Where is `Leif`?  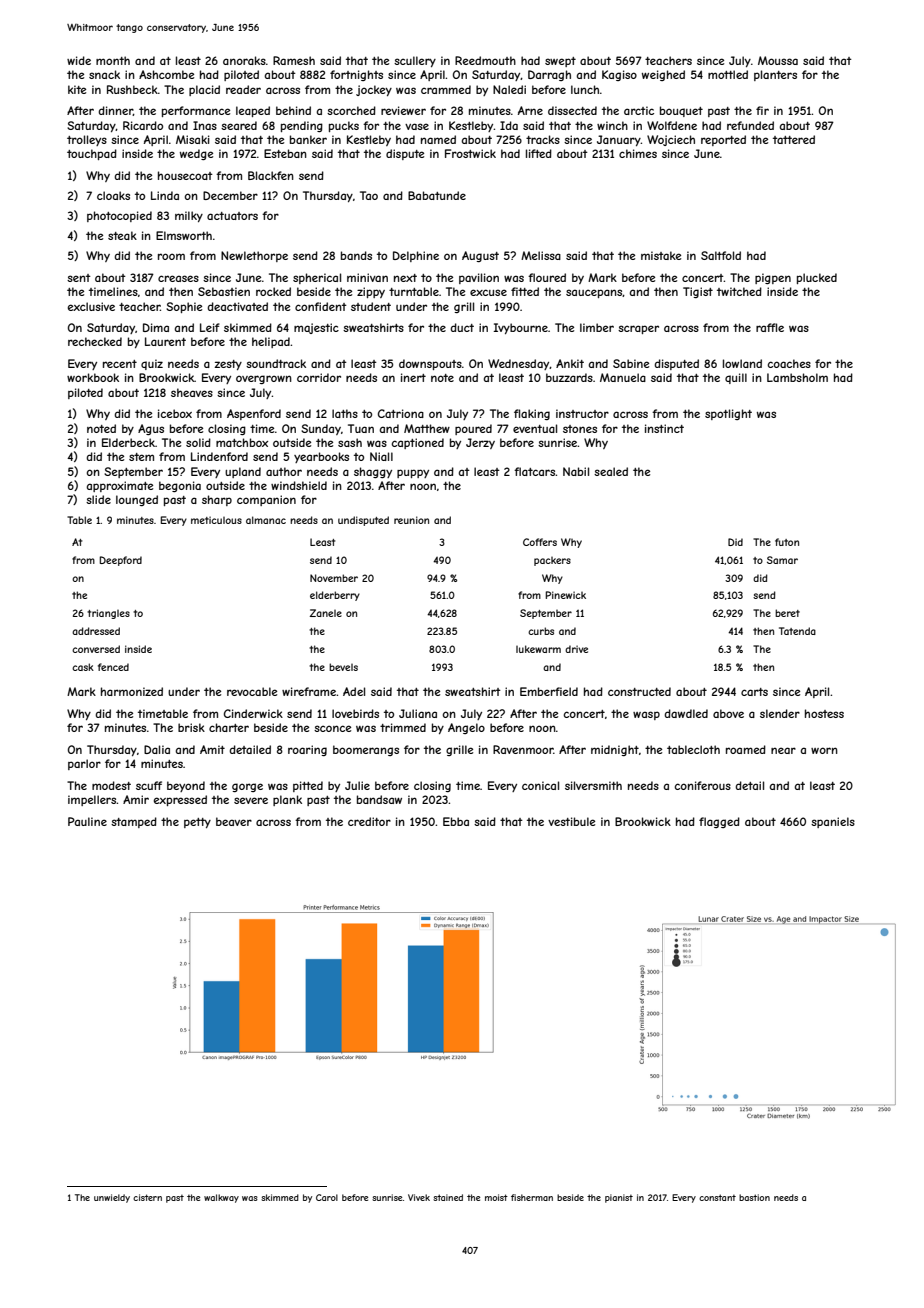
Leif is located at coordinates (210, 327).
